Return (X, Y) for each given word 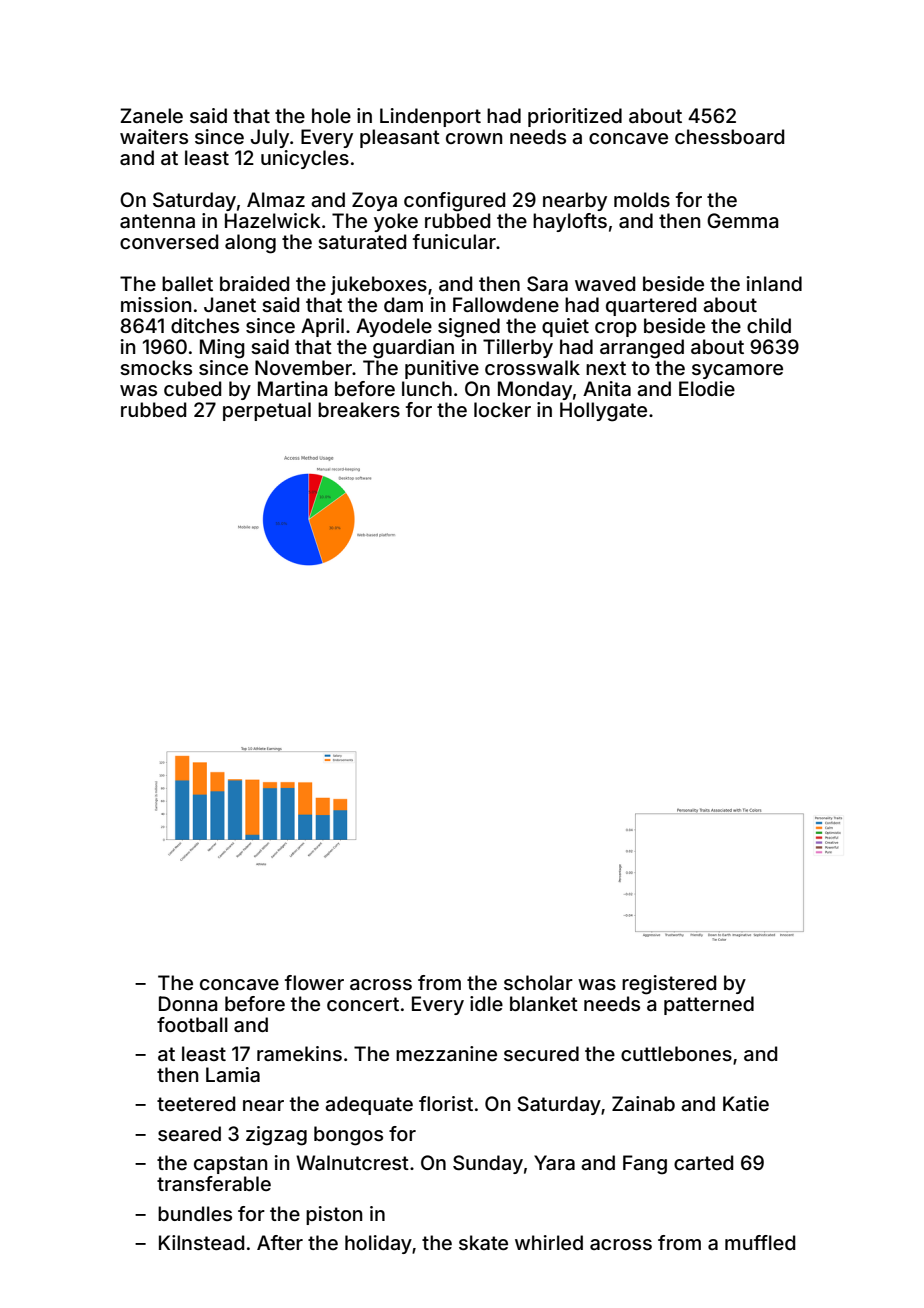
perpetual (267, 411)
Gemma (742, 220)
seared (189, 1133)
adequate (369, 1105)
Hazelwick (273, 220)
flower (314, 982)
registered (669, 985)
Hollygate (603, 412)
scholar (538, 982)
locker (502, 409)
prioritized (575, 117)
